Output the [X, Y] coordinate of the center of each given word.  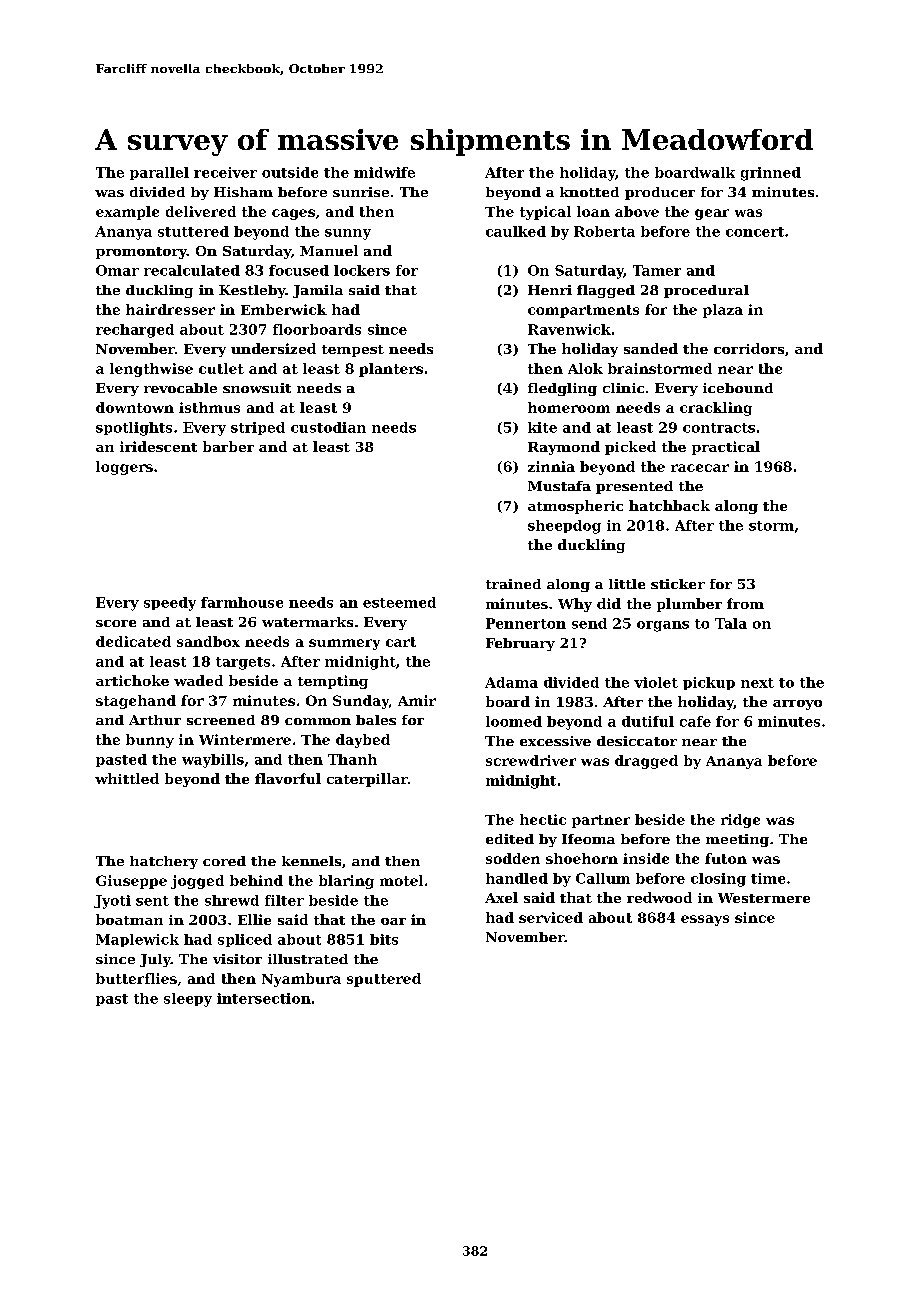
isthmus [209, 407]
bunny [150, 741]
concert [755, 232]
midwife [384, 172]
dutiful [648, 721]
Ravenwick [569, 329]
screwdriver [531, 760]
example [127, 213]
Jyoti [112, 902]
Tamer [657, 270]
